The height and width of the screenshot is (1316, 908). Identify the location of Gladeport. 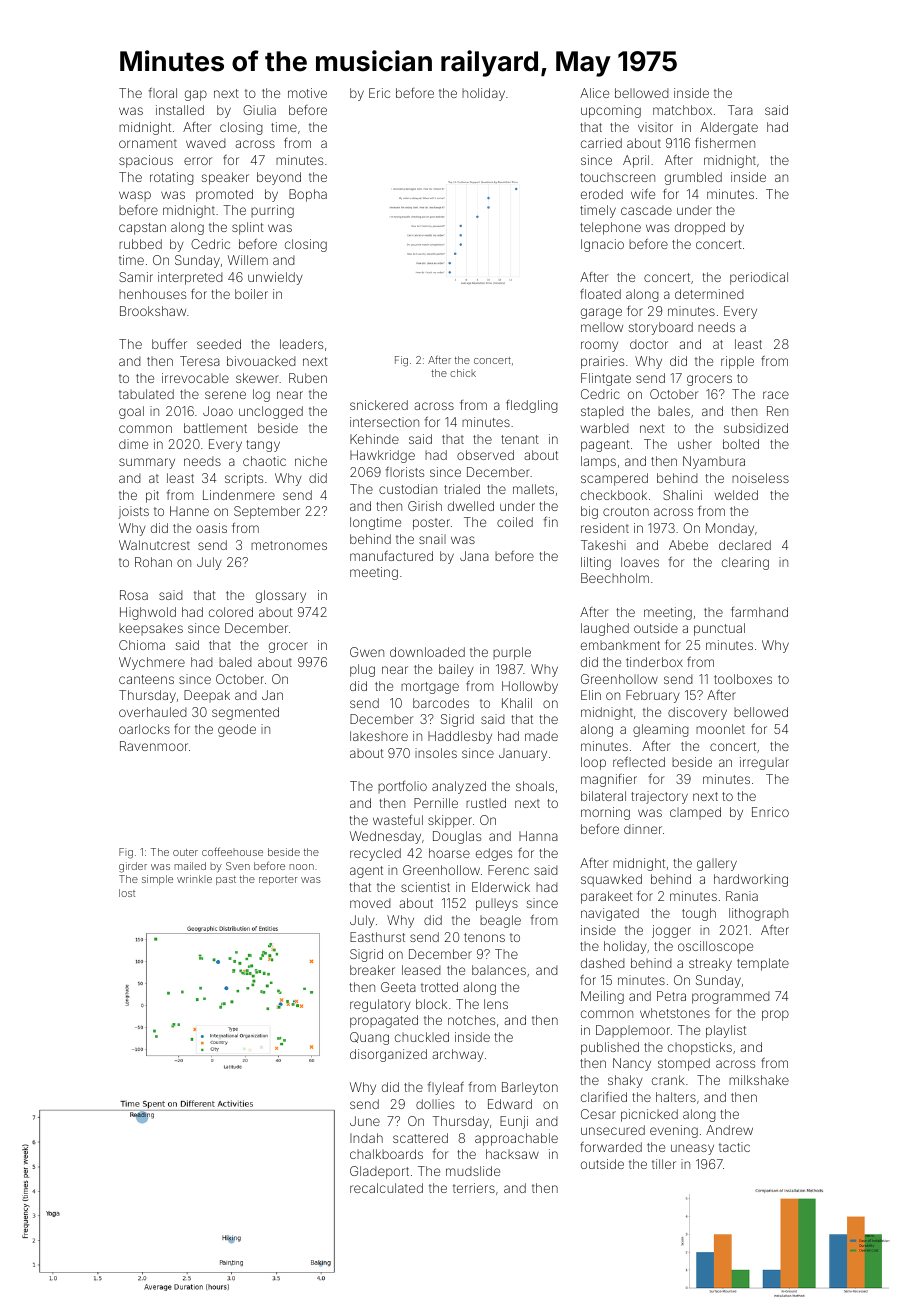
(379, 1172).
